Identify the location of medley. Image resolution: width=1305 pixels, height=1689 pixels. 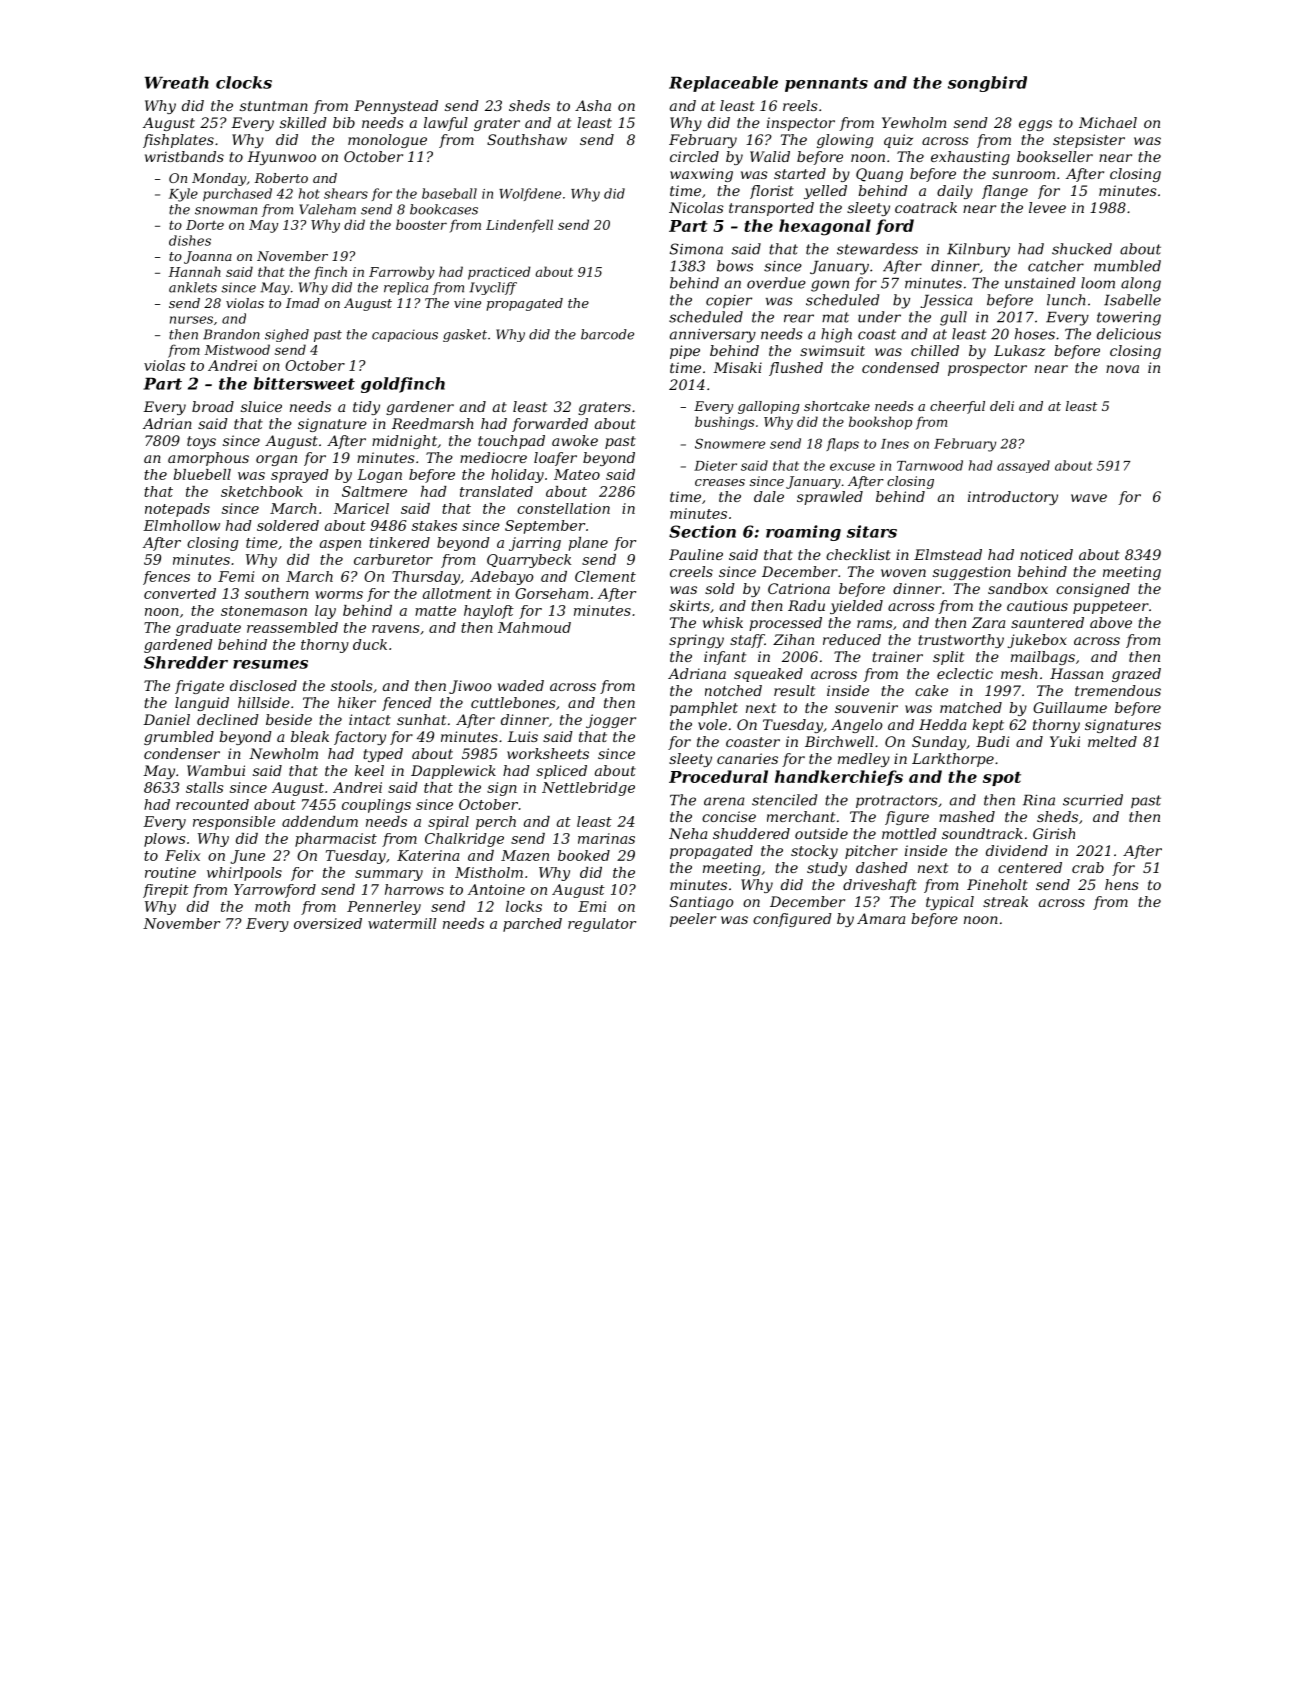
(864, 760).
